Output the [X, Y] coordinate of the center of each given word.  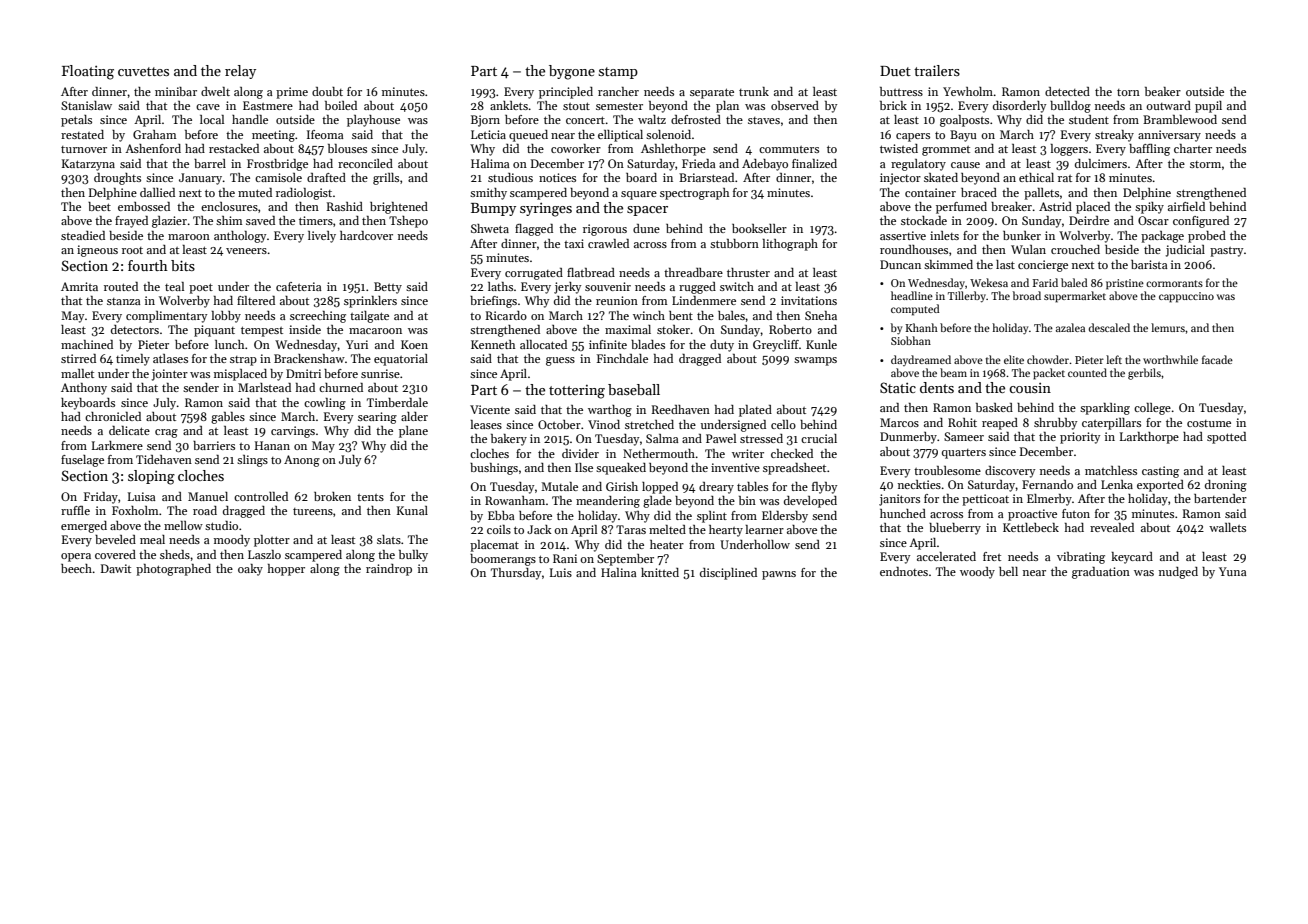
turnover [84, 149]
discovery [1010, 472]
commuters [789, 149]
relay [240, 72]
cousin [1030, 388]
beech [76, 568]
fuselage [82, 461]
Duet [895, 71]
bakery [509, 440]
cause [965, 165]
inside [305, 329]
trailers [937, 70]
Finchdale [622, 358]
